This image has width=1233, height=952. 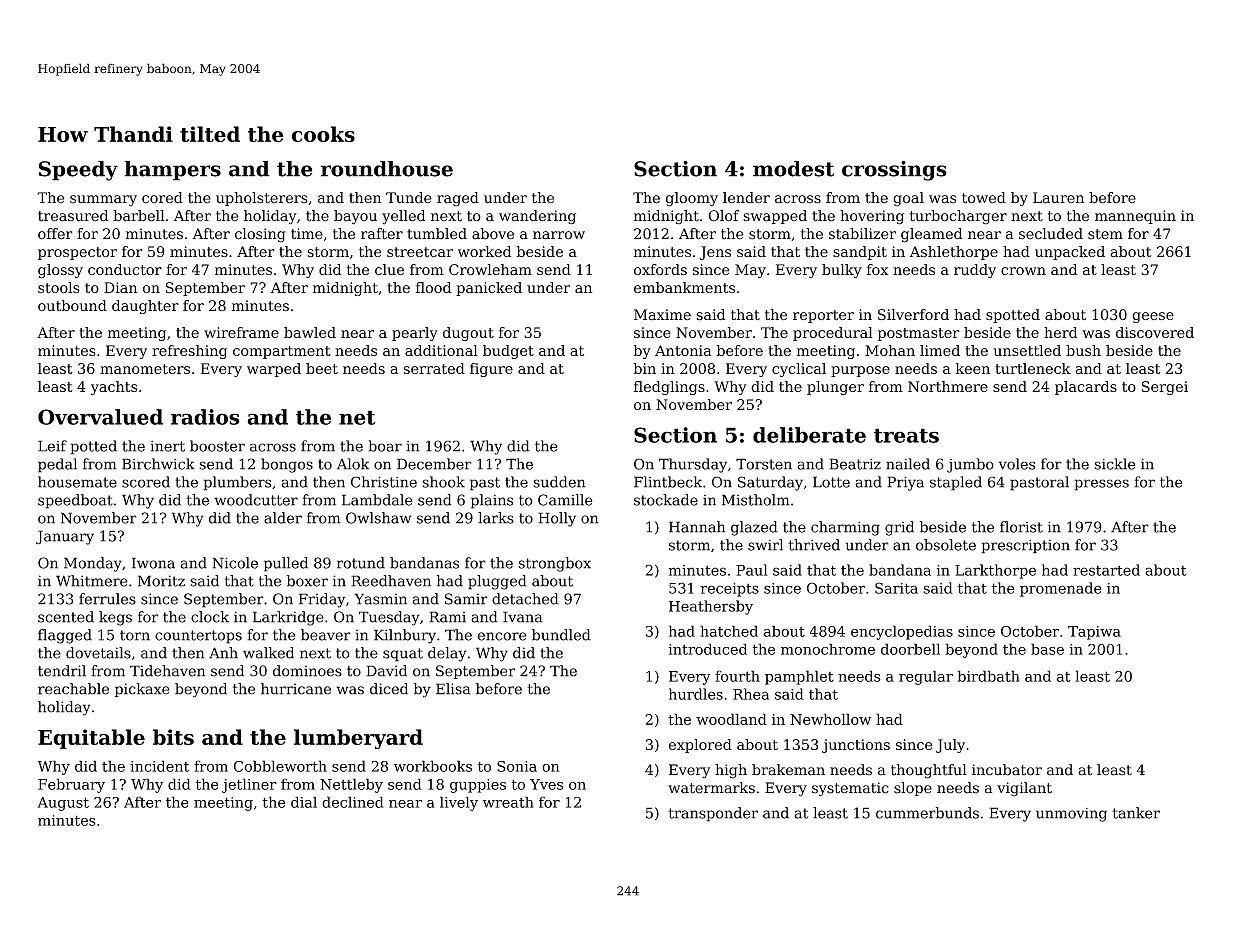 I want to click on transponder, so click(x=713, y=814).
